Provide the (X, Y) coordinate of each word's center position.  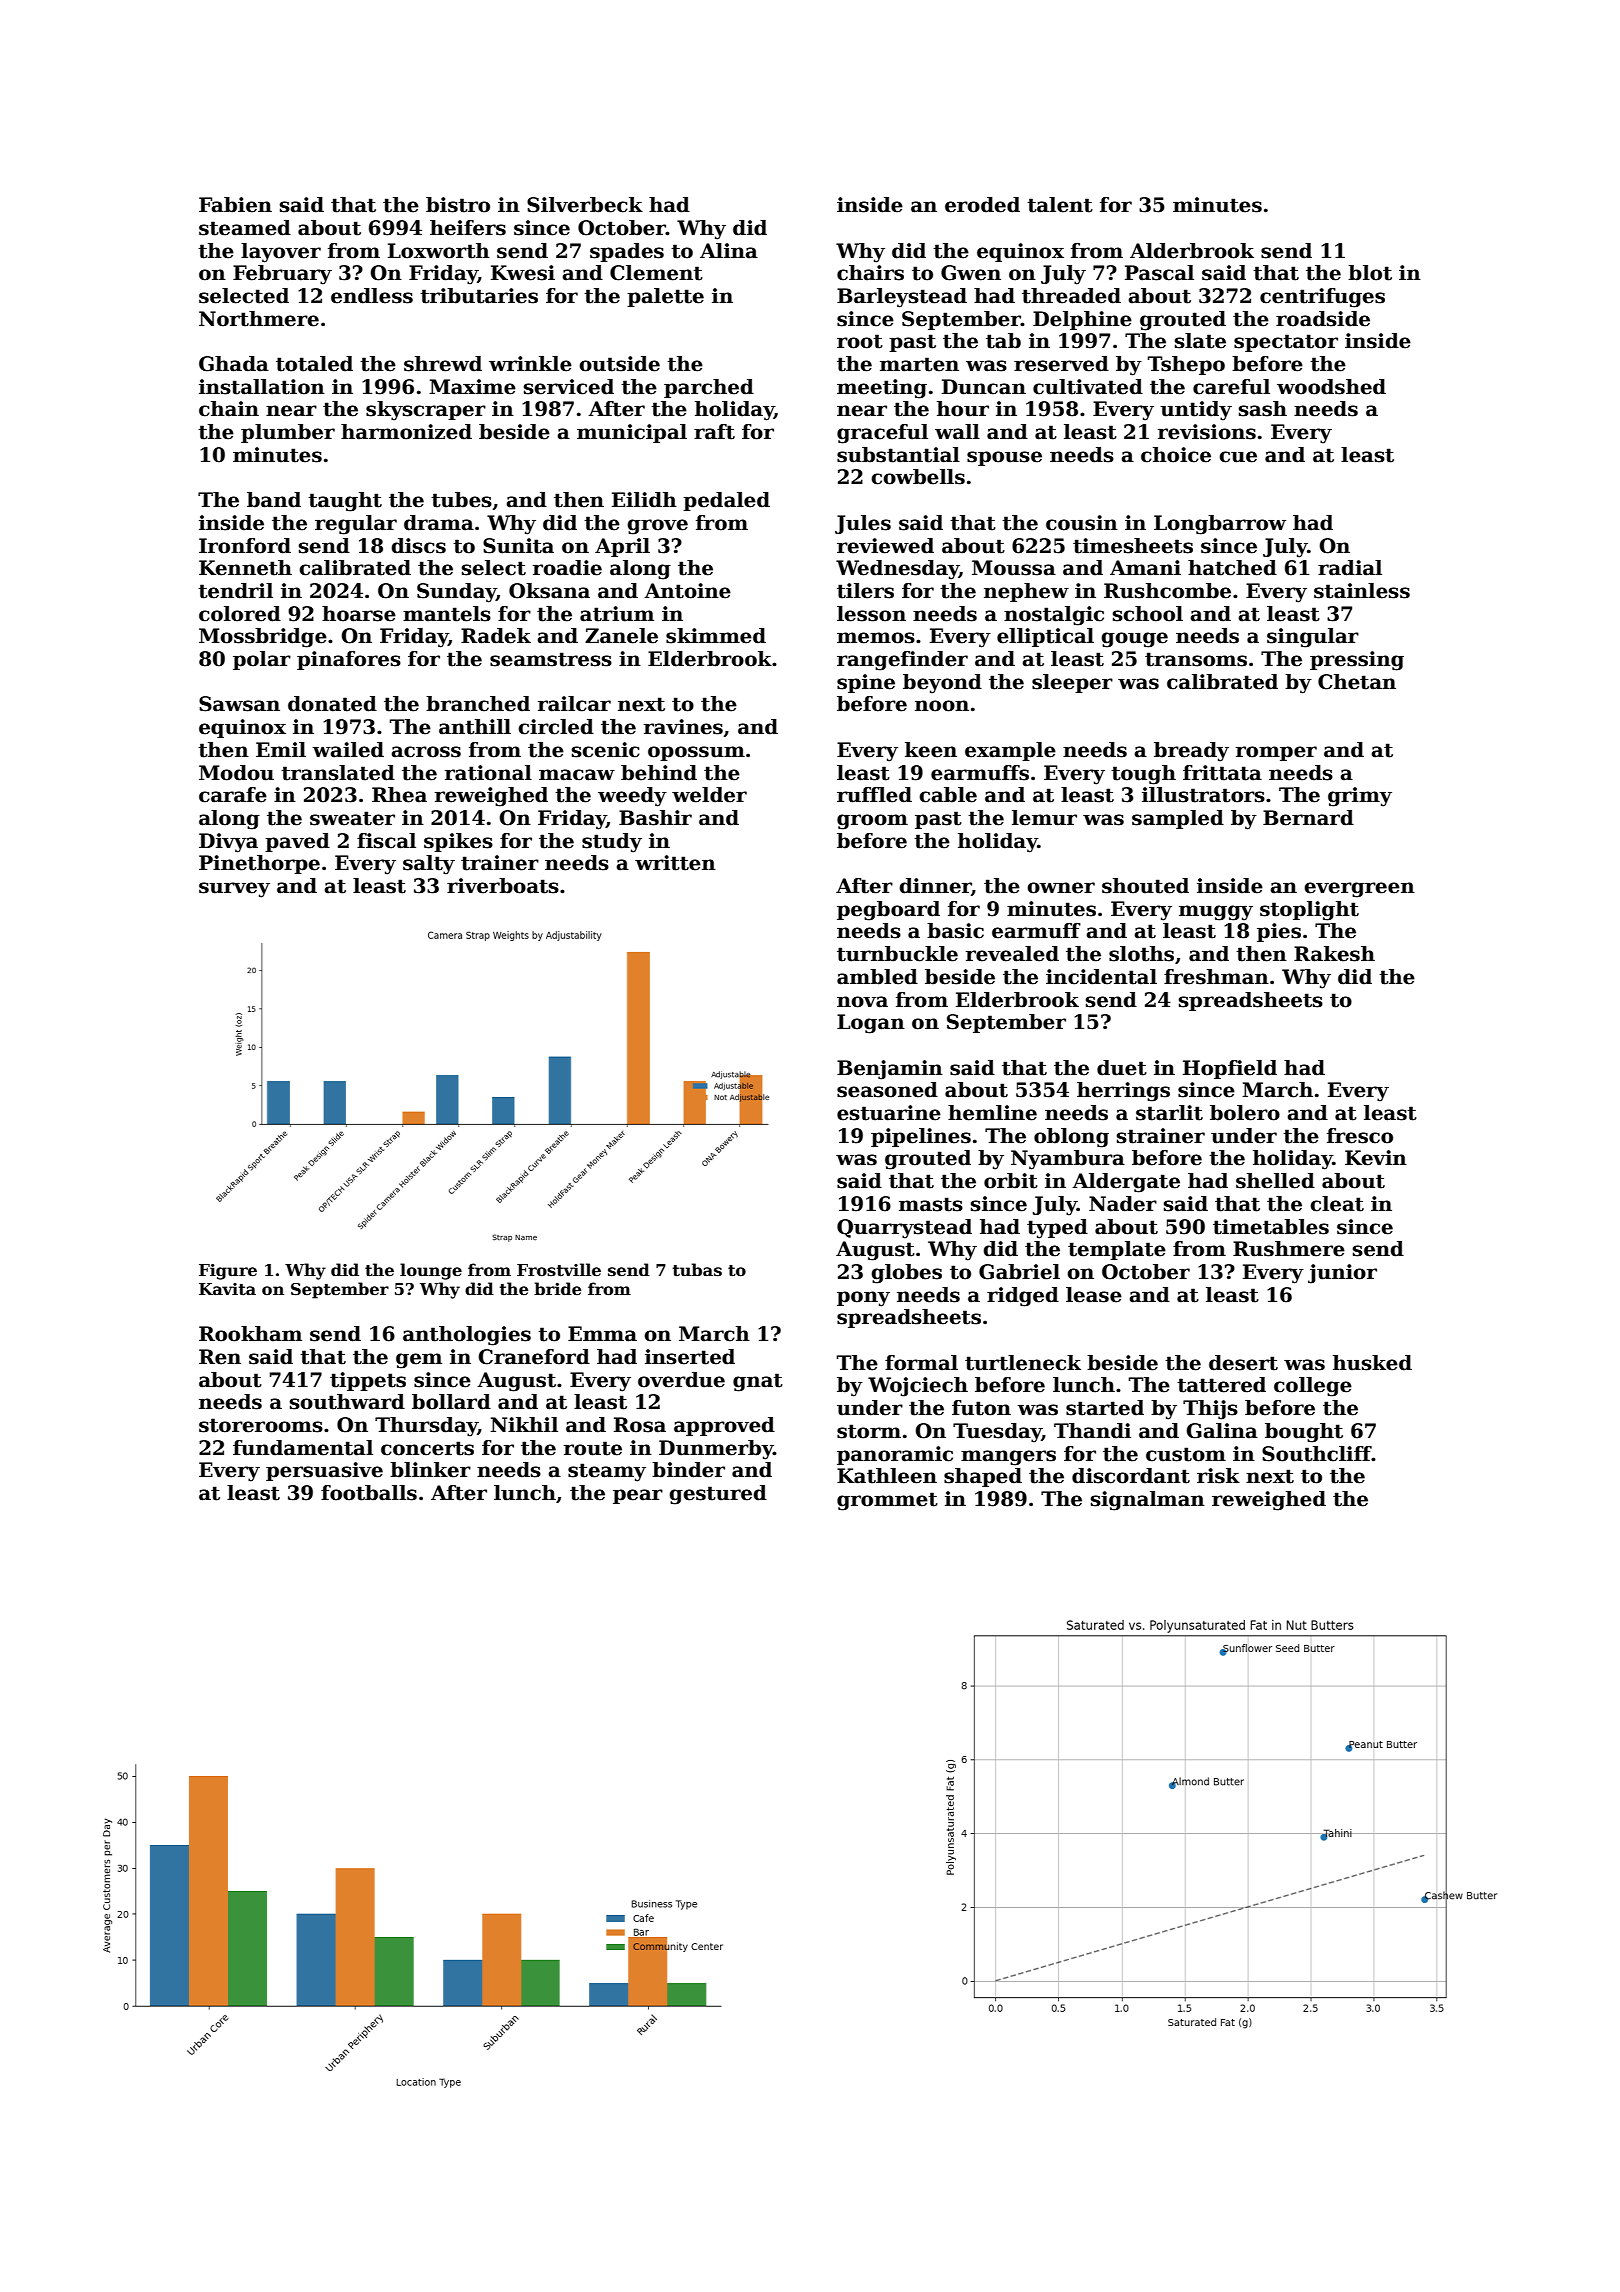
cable (948, 795)
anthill (475, 727)
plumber (288, 433)
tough (1143, 775)
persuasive (324, 1471)
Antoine (687, 591)
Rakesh (1334, 954)
